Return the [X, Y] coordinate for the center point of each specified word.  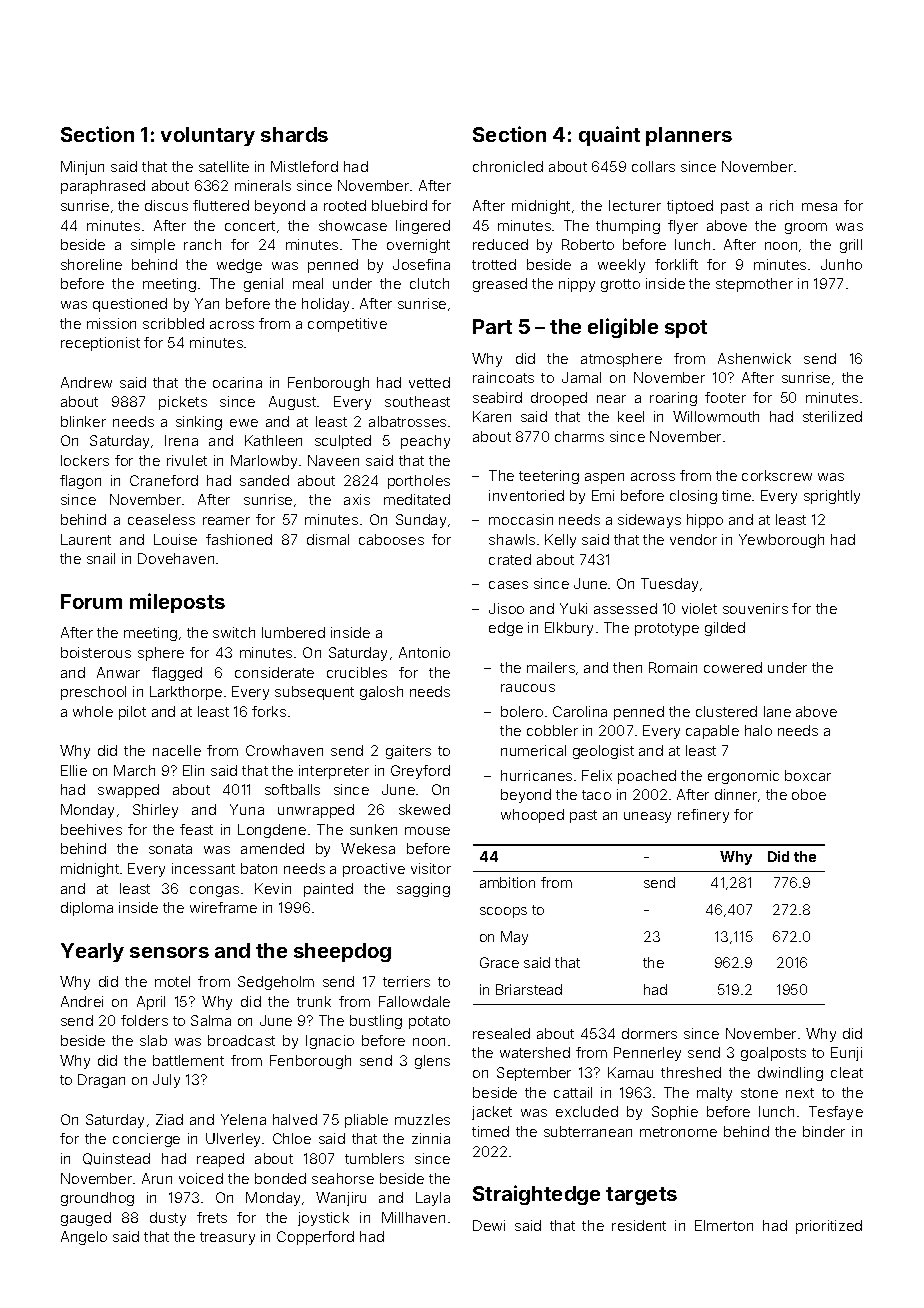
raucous [528, 688]
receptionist [100, 344]
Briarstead [529, 989]
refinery [703, 816]
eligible [623, 328]
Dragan [101, 1081]
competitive [347, 325]
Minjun [82, 168]
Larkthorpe [186, 693]
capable [712, 732]
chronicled [508, 166]
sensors [169, 952]
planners [689, 136]
